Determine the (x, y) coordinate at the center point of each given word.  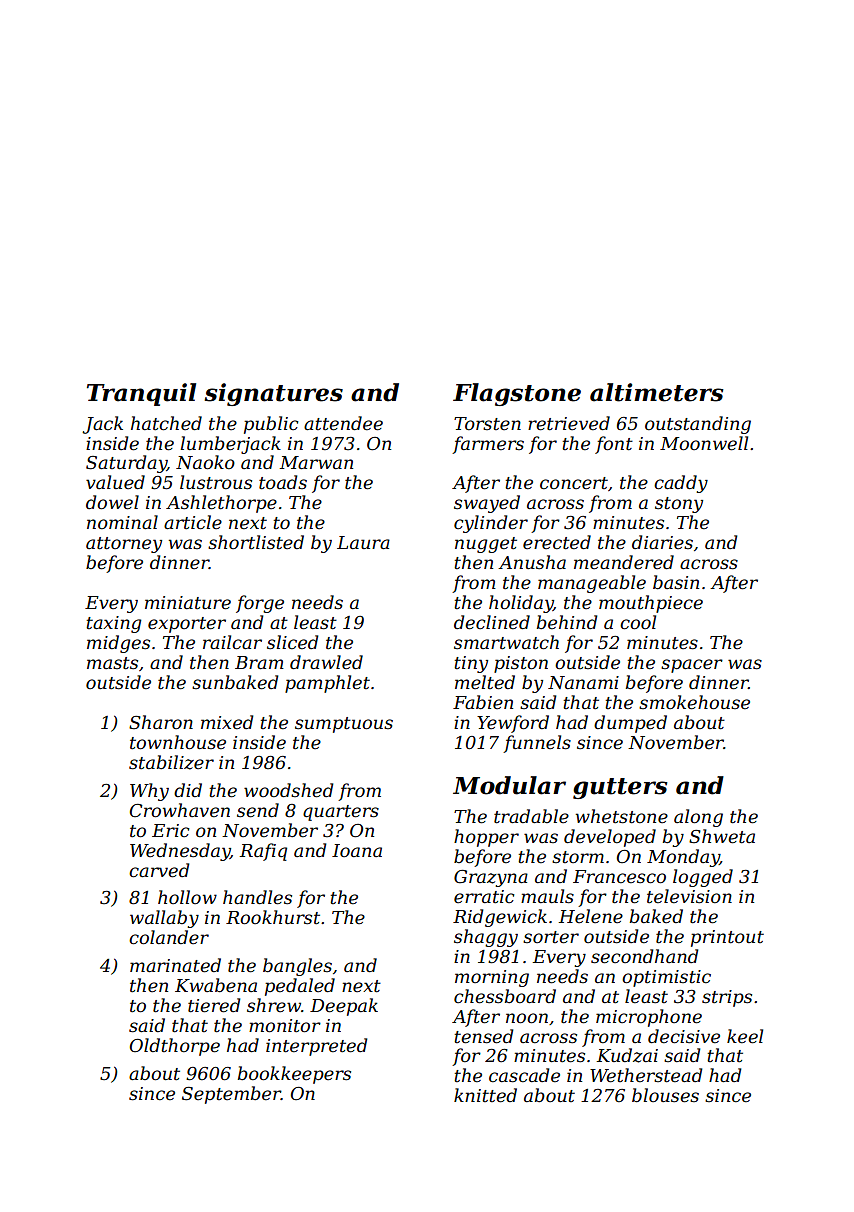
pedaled (300, 987)
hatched (166, 423)
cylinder (491, 524)
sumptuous (344, 725)
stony (679, 505)
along (698, 818)
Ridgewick (500, 918)
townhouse (178, 742)
